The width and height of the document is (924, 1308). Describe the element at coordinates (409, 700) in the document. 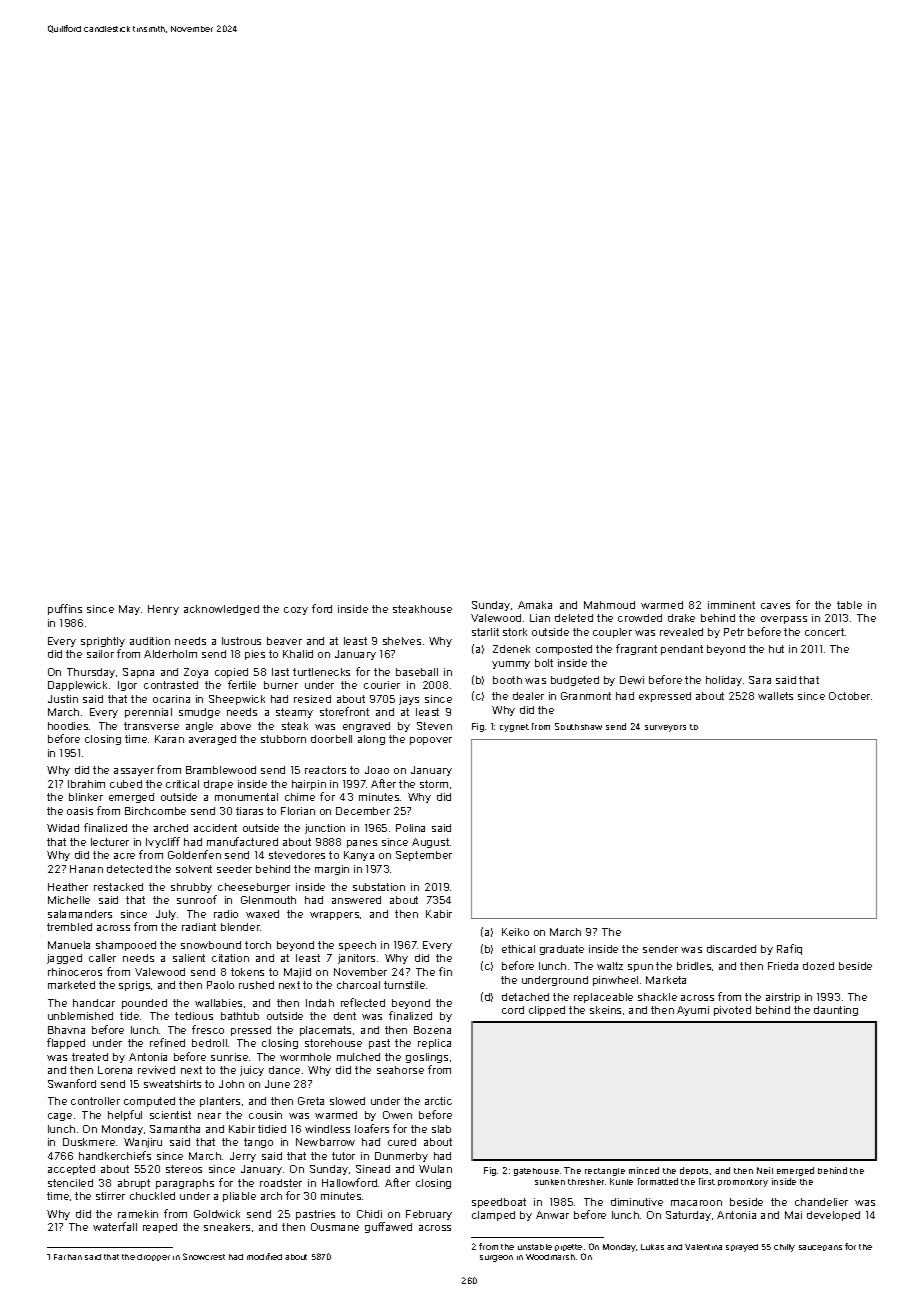

I see `jays` at that location.
